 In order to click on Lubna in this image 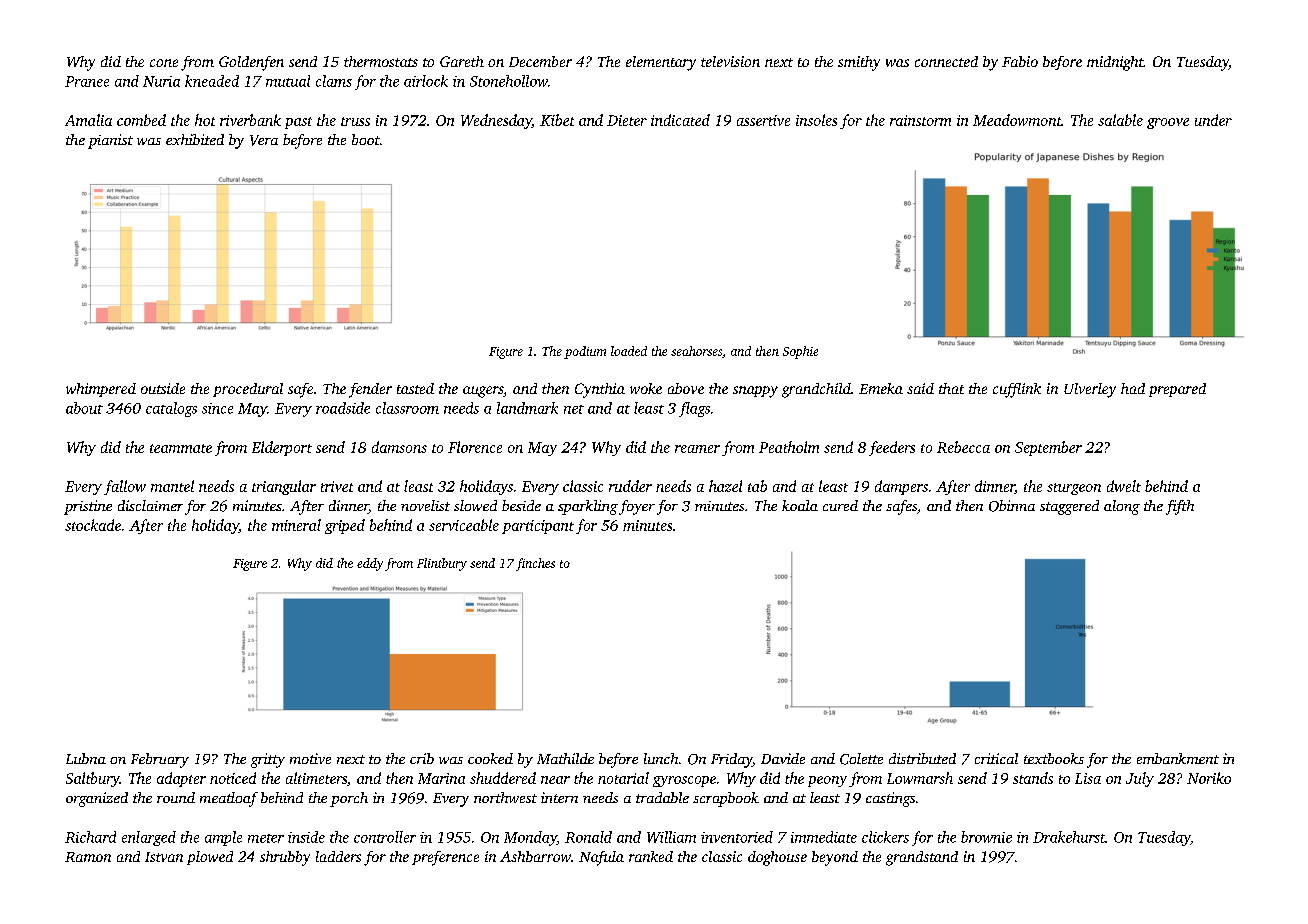, I will do `click(86, 758)`.
